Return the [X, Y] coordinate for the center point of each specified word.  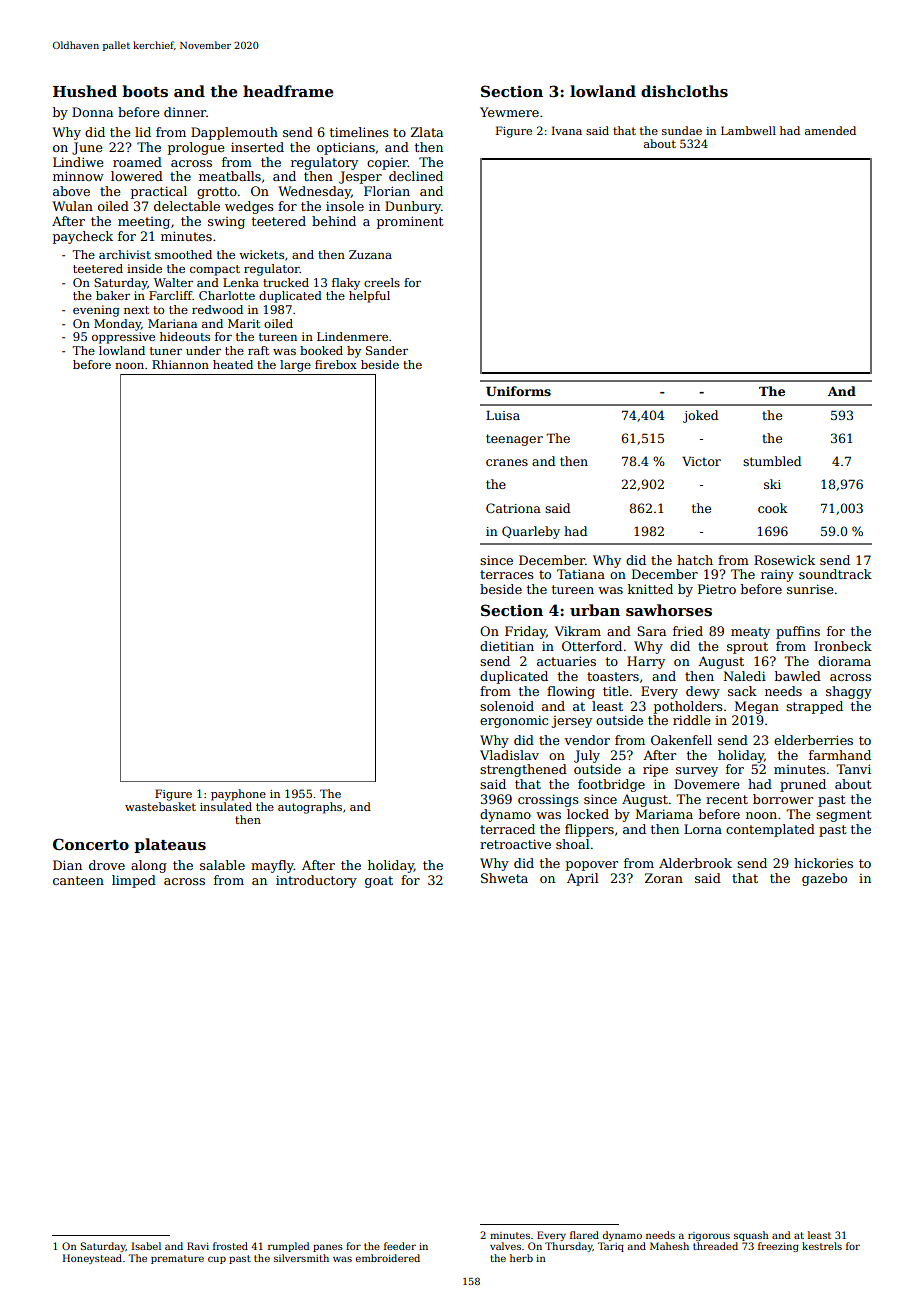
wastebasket [160, 806]
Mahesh [669, 1246]
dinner [185, 112]
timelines [359, 132]
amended [830, 130]
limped [134, 881]
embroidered [388, 1258]
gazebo [824, 879]
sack [742, 691]
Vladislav [509, 755]
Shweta [504, 878]
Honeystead [92, 1259]
